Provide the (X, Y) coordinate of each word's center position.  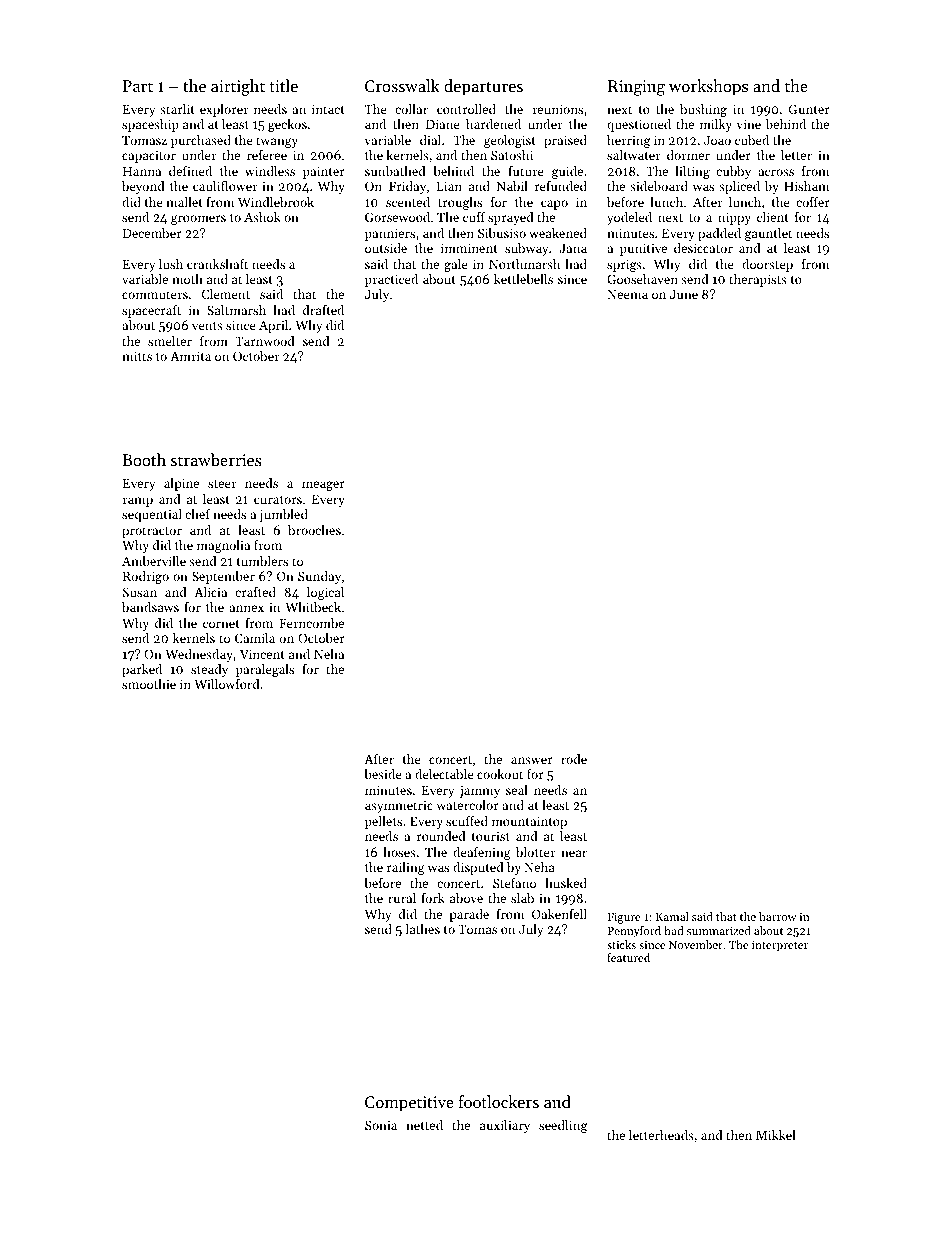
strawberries (216, 459)
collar (411, 109)
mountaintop (529, 822)
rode (574, 759)
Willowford (227, 684)
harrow (777, 916)
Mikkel (776, 1135)
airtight (238, 87)
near (574, 853)
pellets (383, 822)
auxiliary (505, 1126)
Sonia (381, 1125)
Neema (627, 294)
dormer (688, 155)
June (684, 294)
